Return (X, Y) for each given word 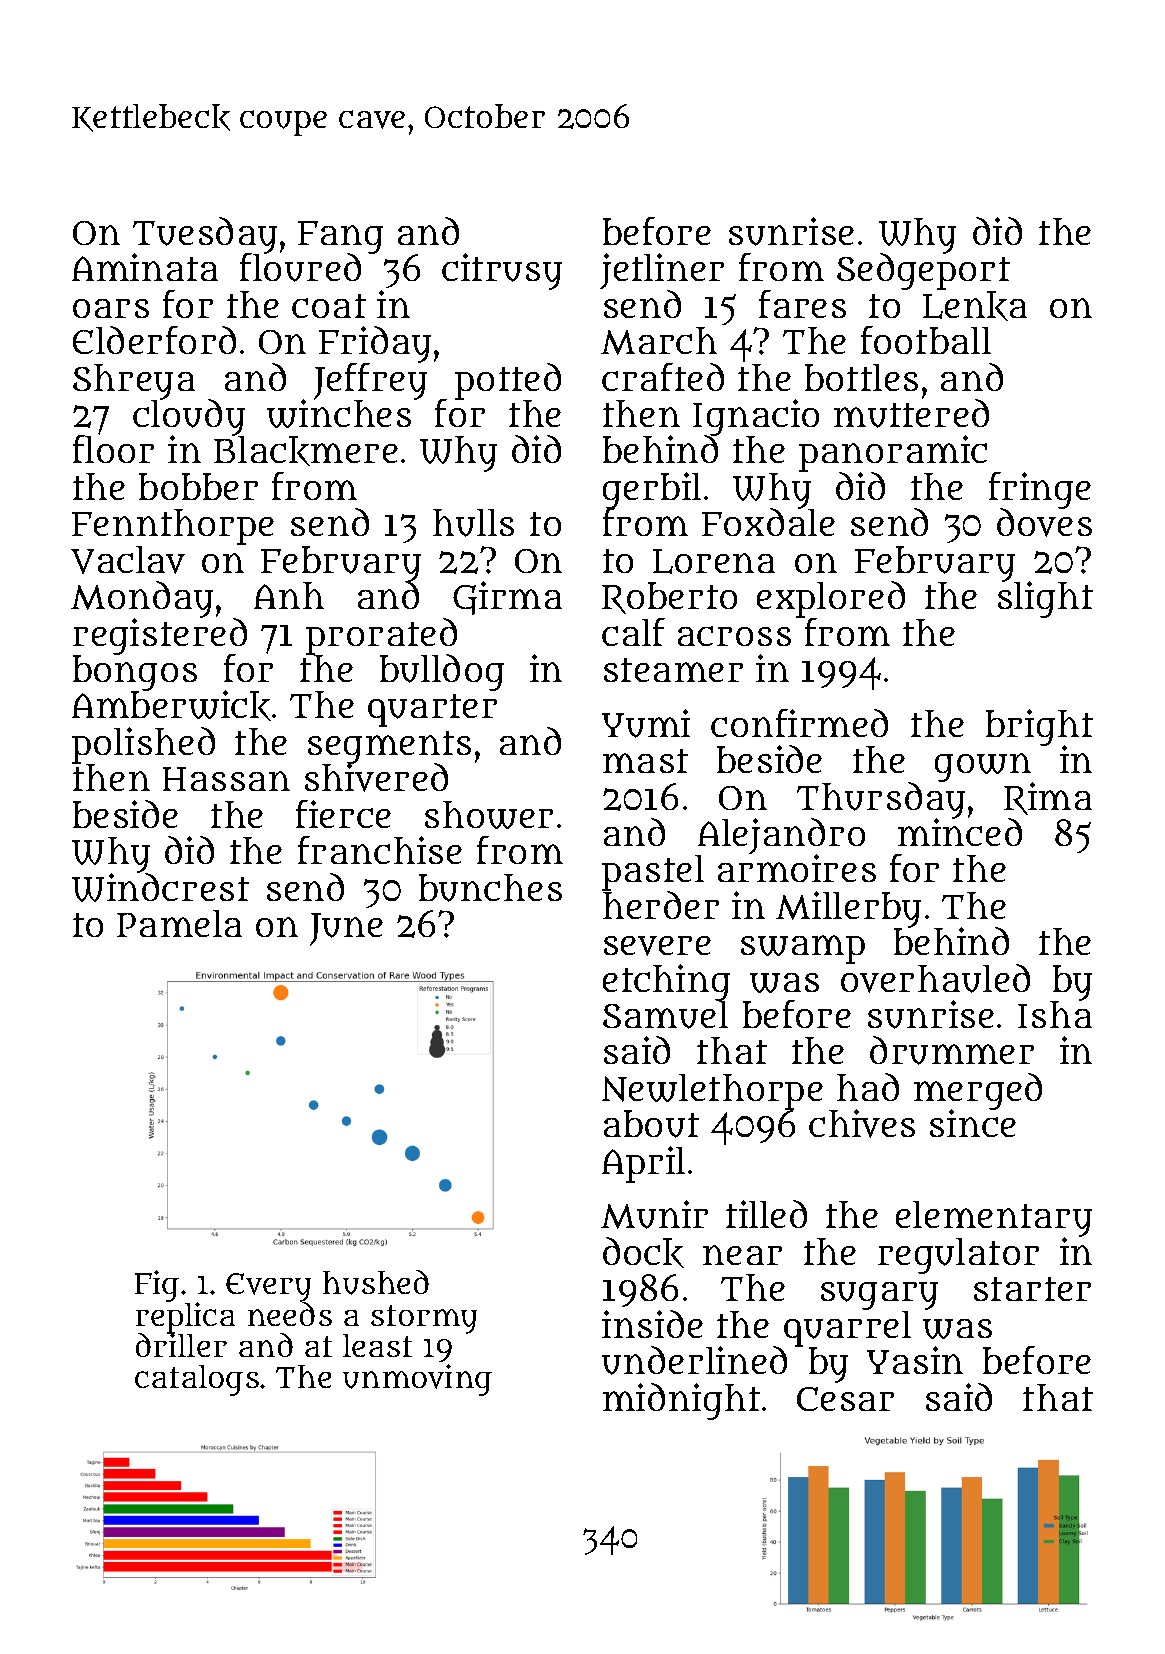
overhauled (935, 978)
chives (862, 1123)
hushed (376, 1282)
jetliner (662, 271)
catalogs (197, 1380)
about (651, 1124)
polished (143, 745)
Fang (340, 237)
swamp (803, 949)
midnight (681, 1401)
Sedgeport (923, 272)
